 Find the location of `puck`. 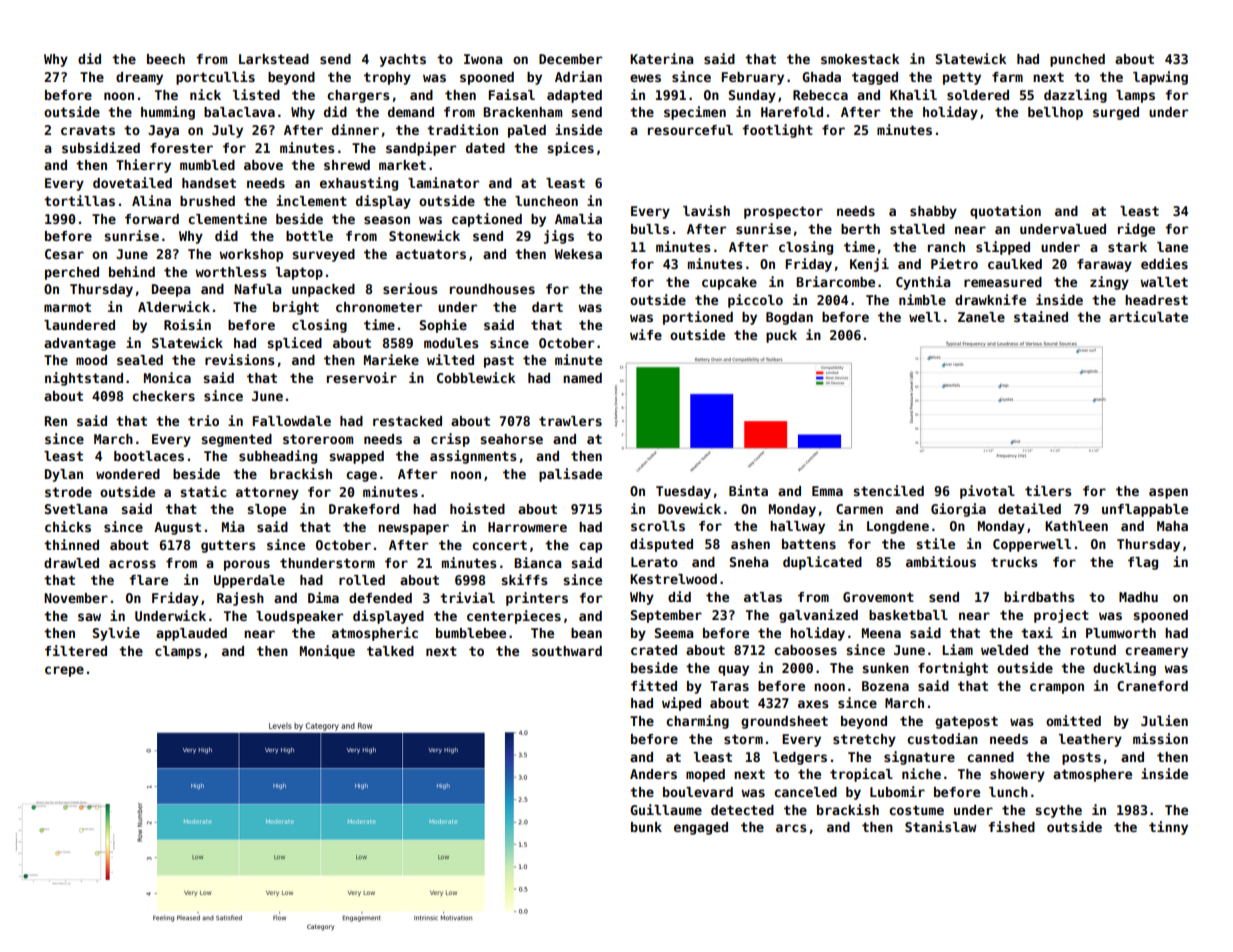

puck is located at coordinates (781, 336).
